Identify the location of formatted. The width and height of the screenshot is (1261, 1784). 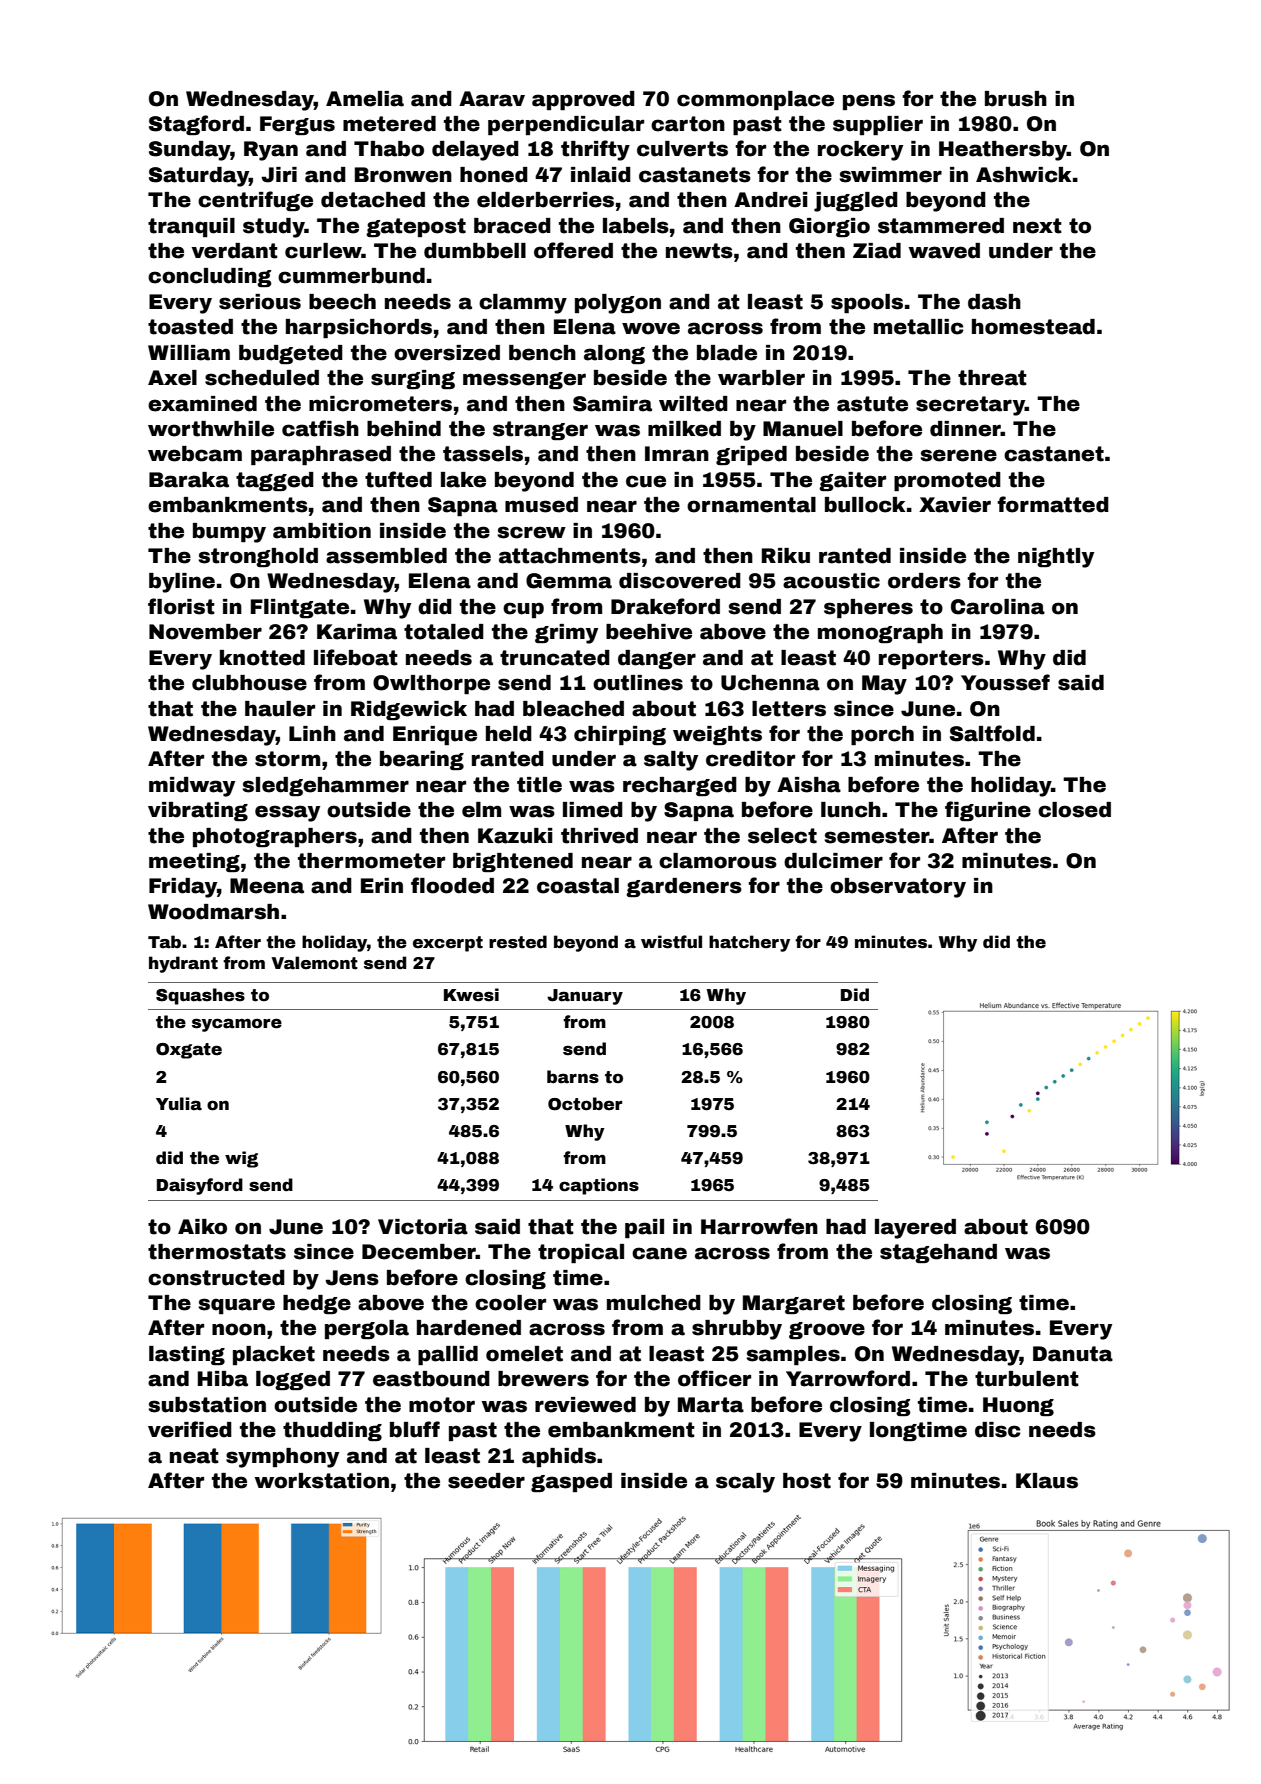
(1053, 504).
